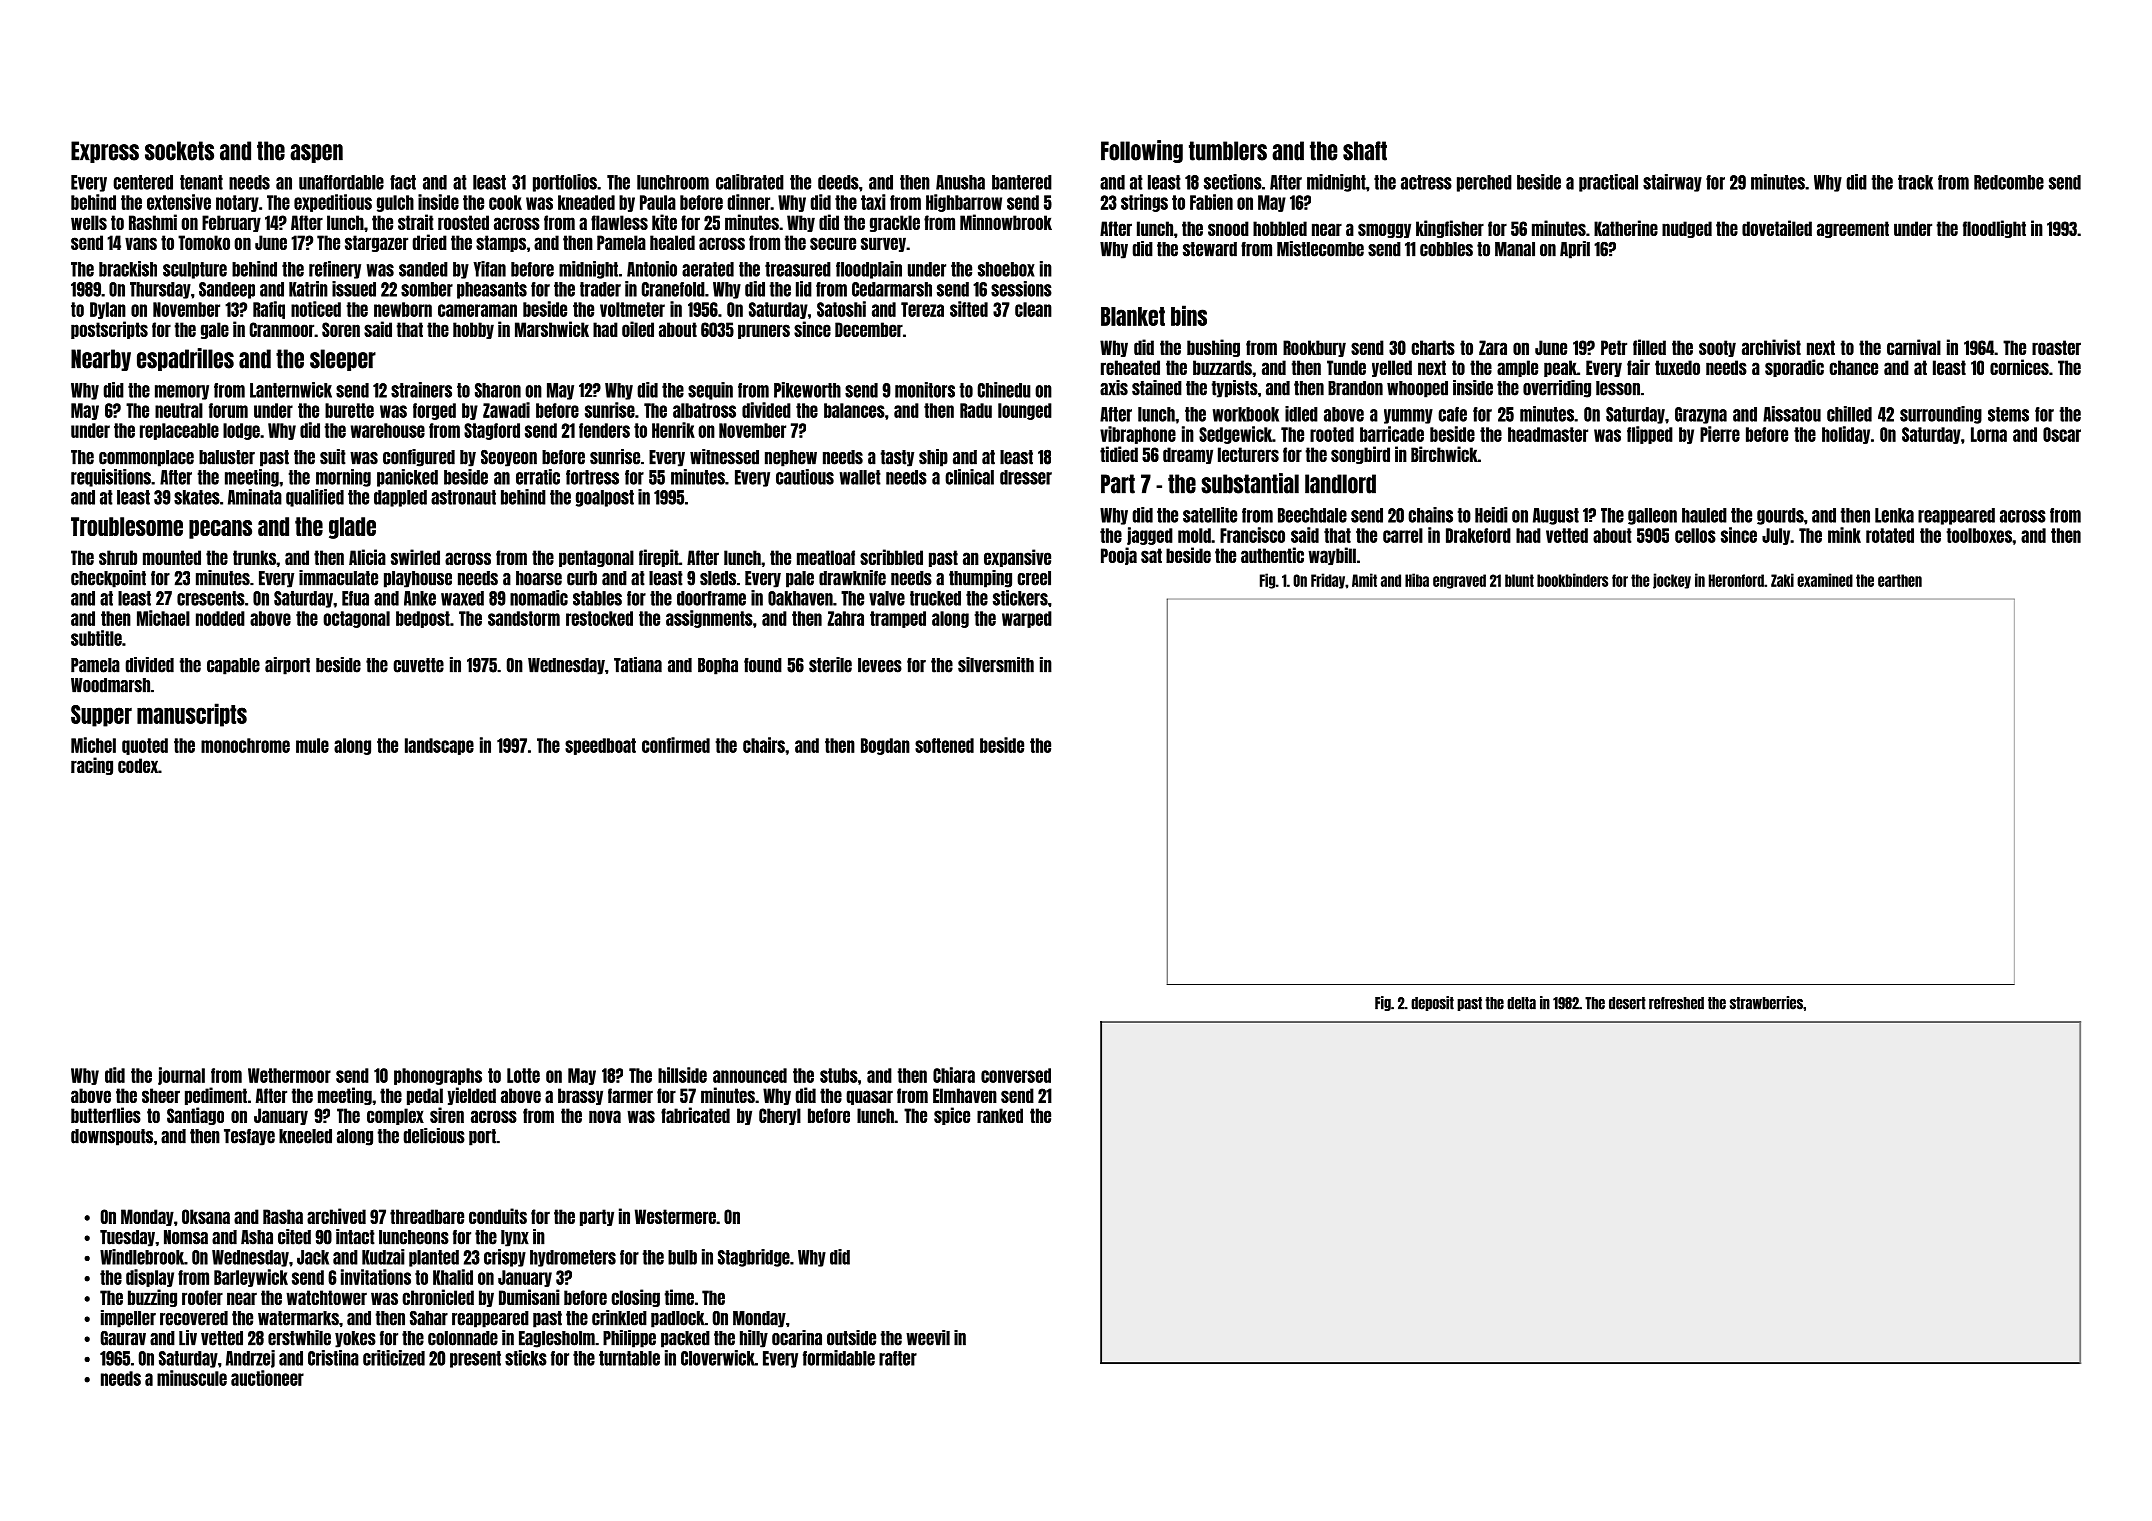  What do you see at coordinates (1994, 229) in the screenshot?
I see `floodlight` at bounding box center [1994, 229].
